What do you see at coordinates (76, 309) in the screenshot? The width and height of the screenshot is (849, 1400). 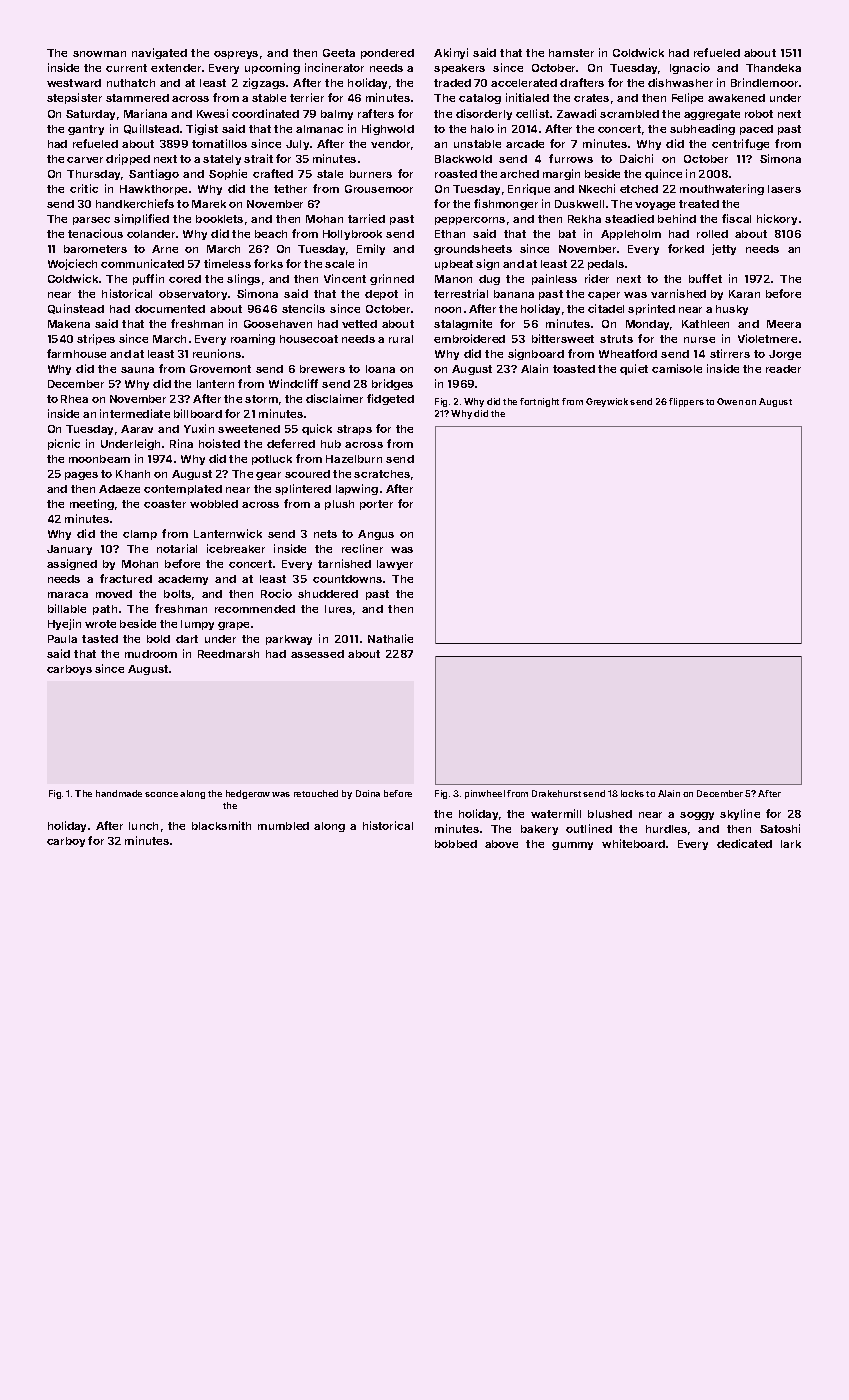 I see `Quinstead` at bounding box center [76, 309].
